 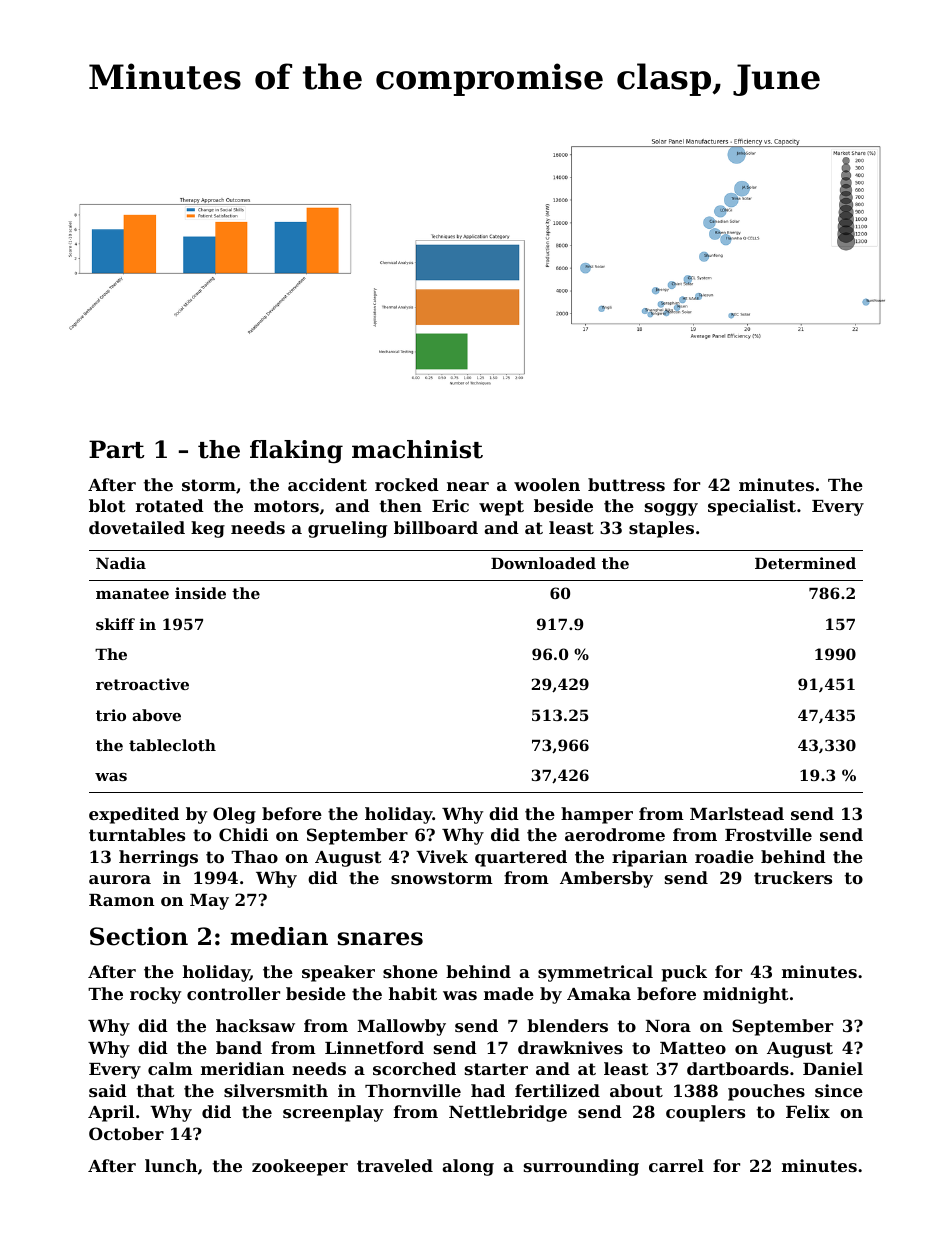 I want to click on Oleg, so click(x=234, y=815).
